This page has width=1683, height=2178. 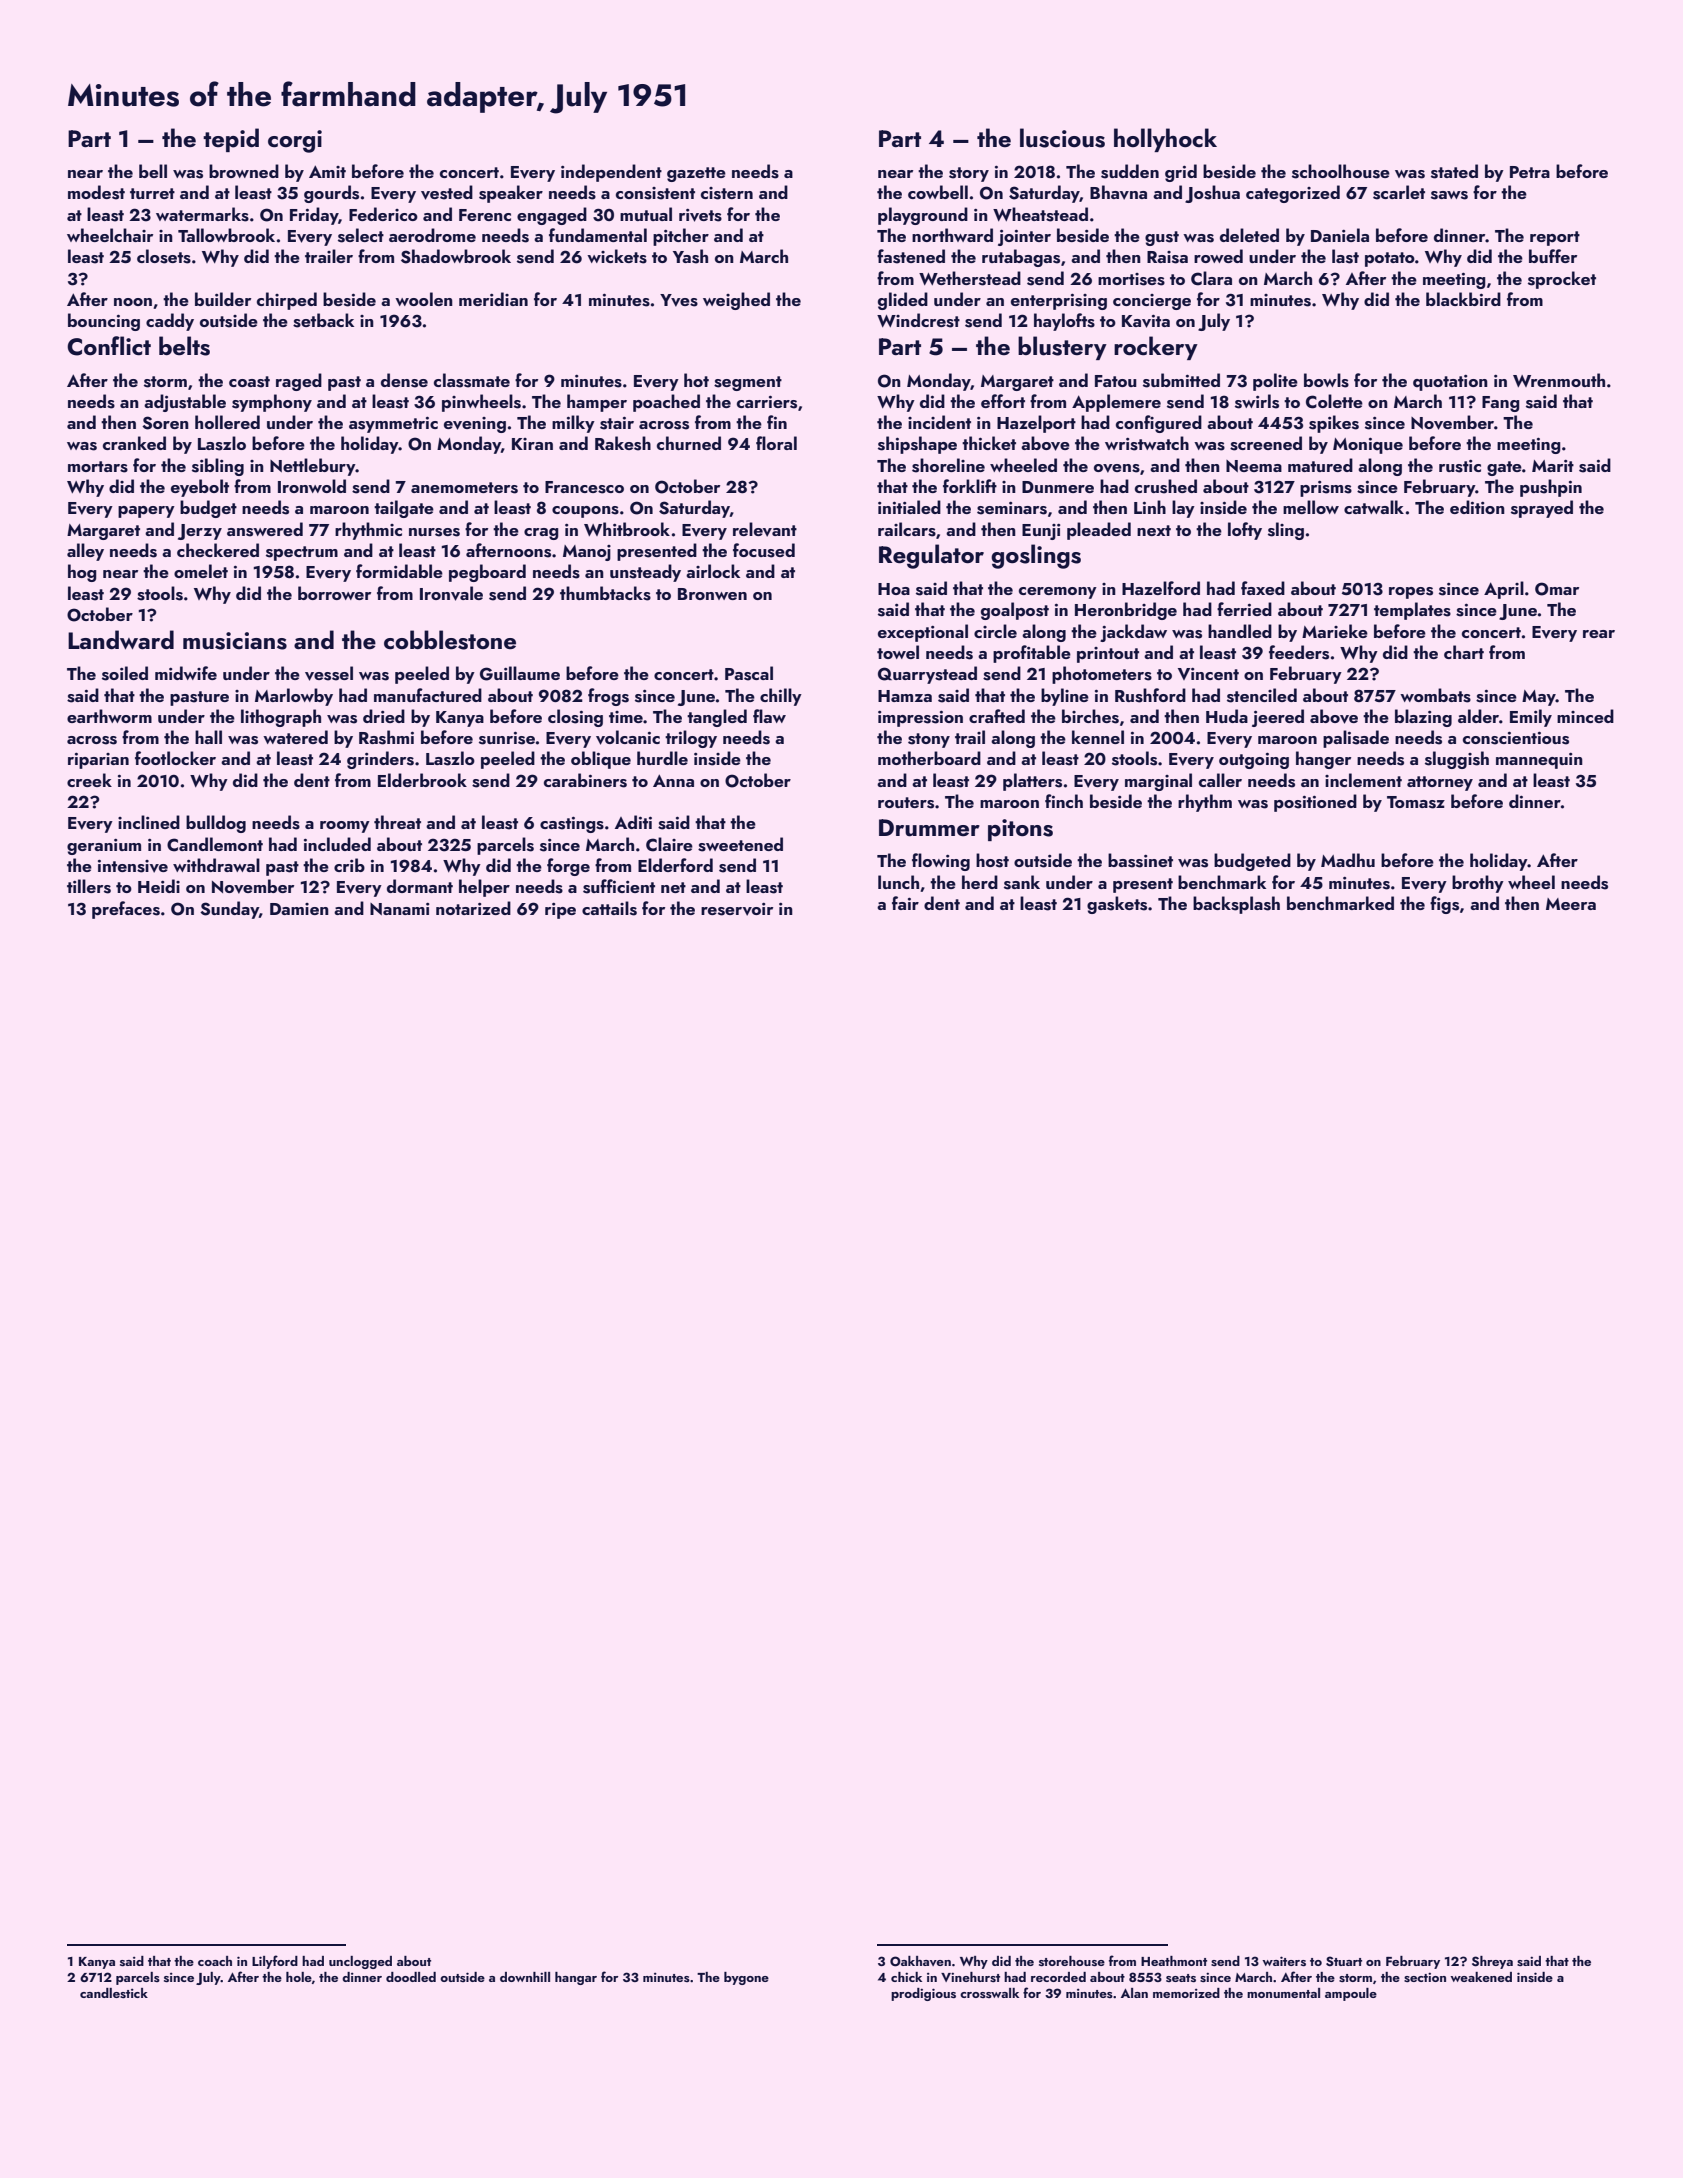 What do you see at coordinates (96, 192) in the page?
I see `modest` at bounding box center [96, 192].
